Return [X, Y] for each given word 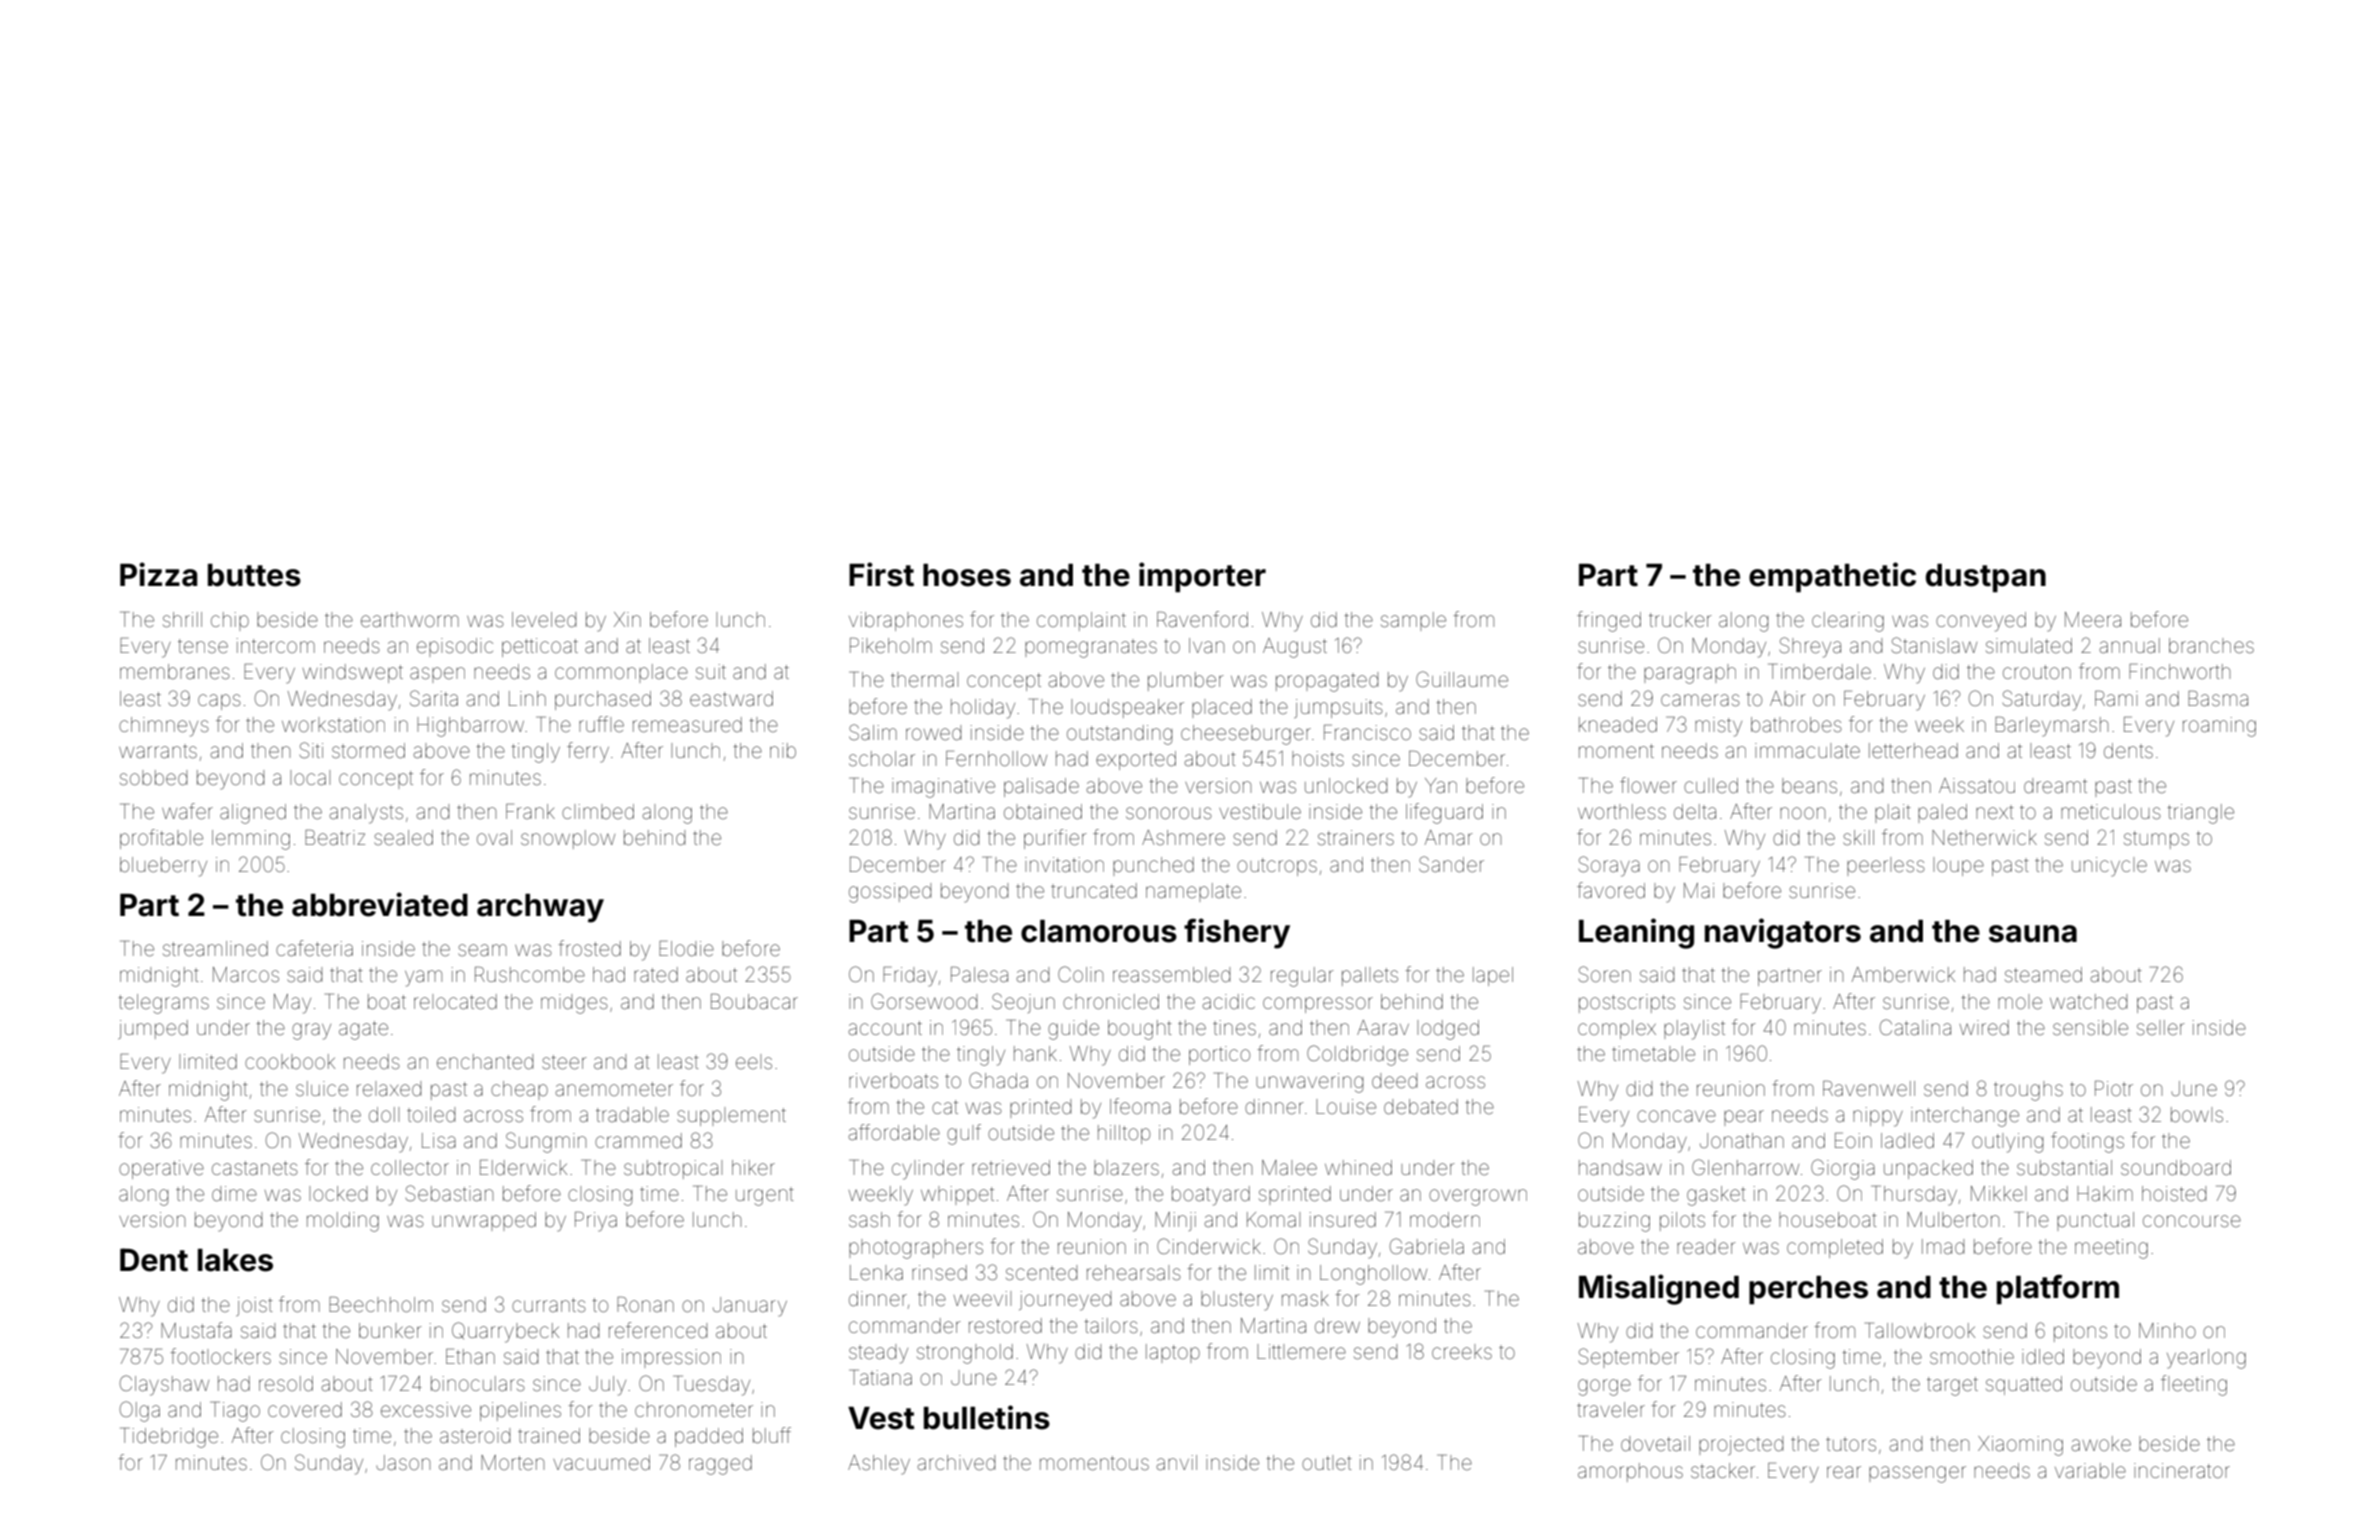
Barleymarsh [2051, 727]
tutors [1851, 1444]
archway [540, 908]
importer [1202, 577]
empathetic [1832, 577]
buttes [254, 575]
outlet [1327, 1463]
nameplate [1193, 892]
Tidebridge [169, 1438]
